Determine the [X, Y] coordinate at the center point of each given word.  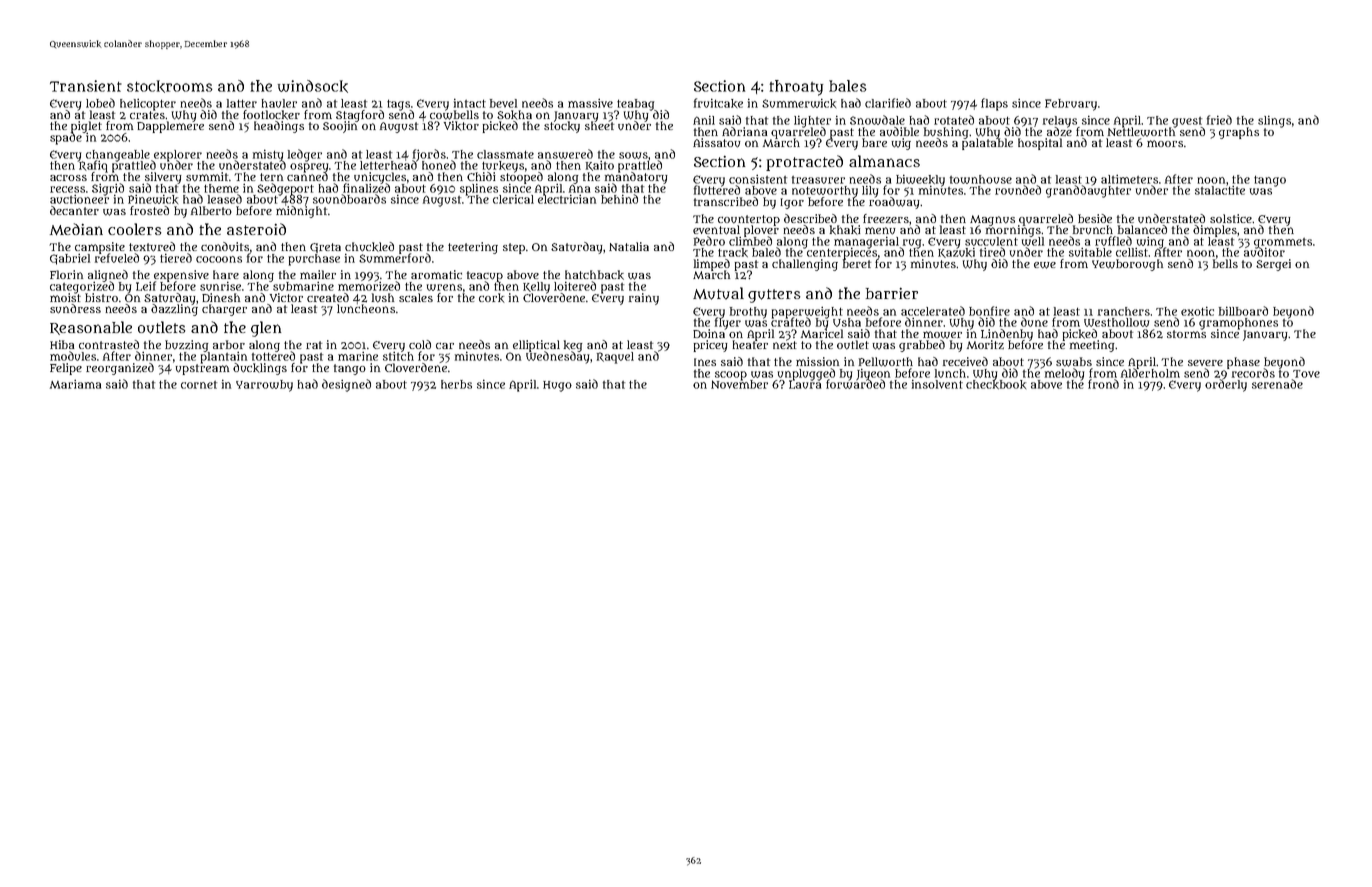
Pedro [709, 241]
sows [633, 155]
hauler [279, 103]
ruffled [1113, 241]
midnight [301, 212]
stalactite [1220, 190]
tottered [273, 356]
